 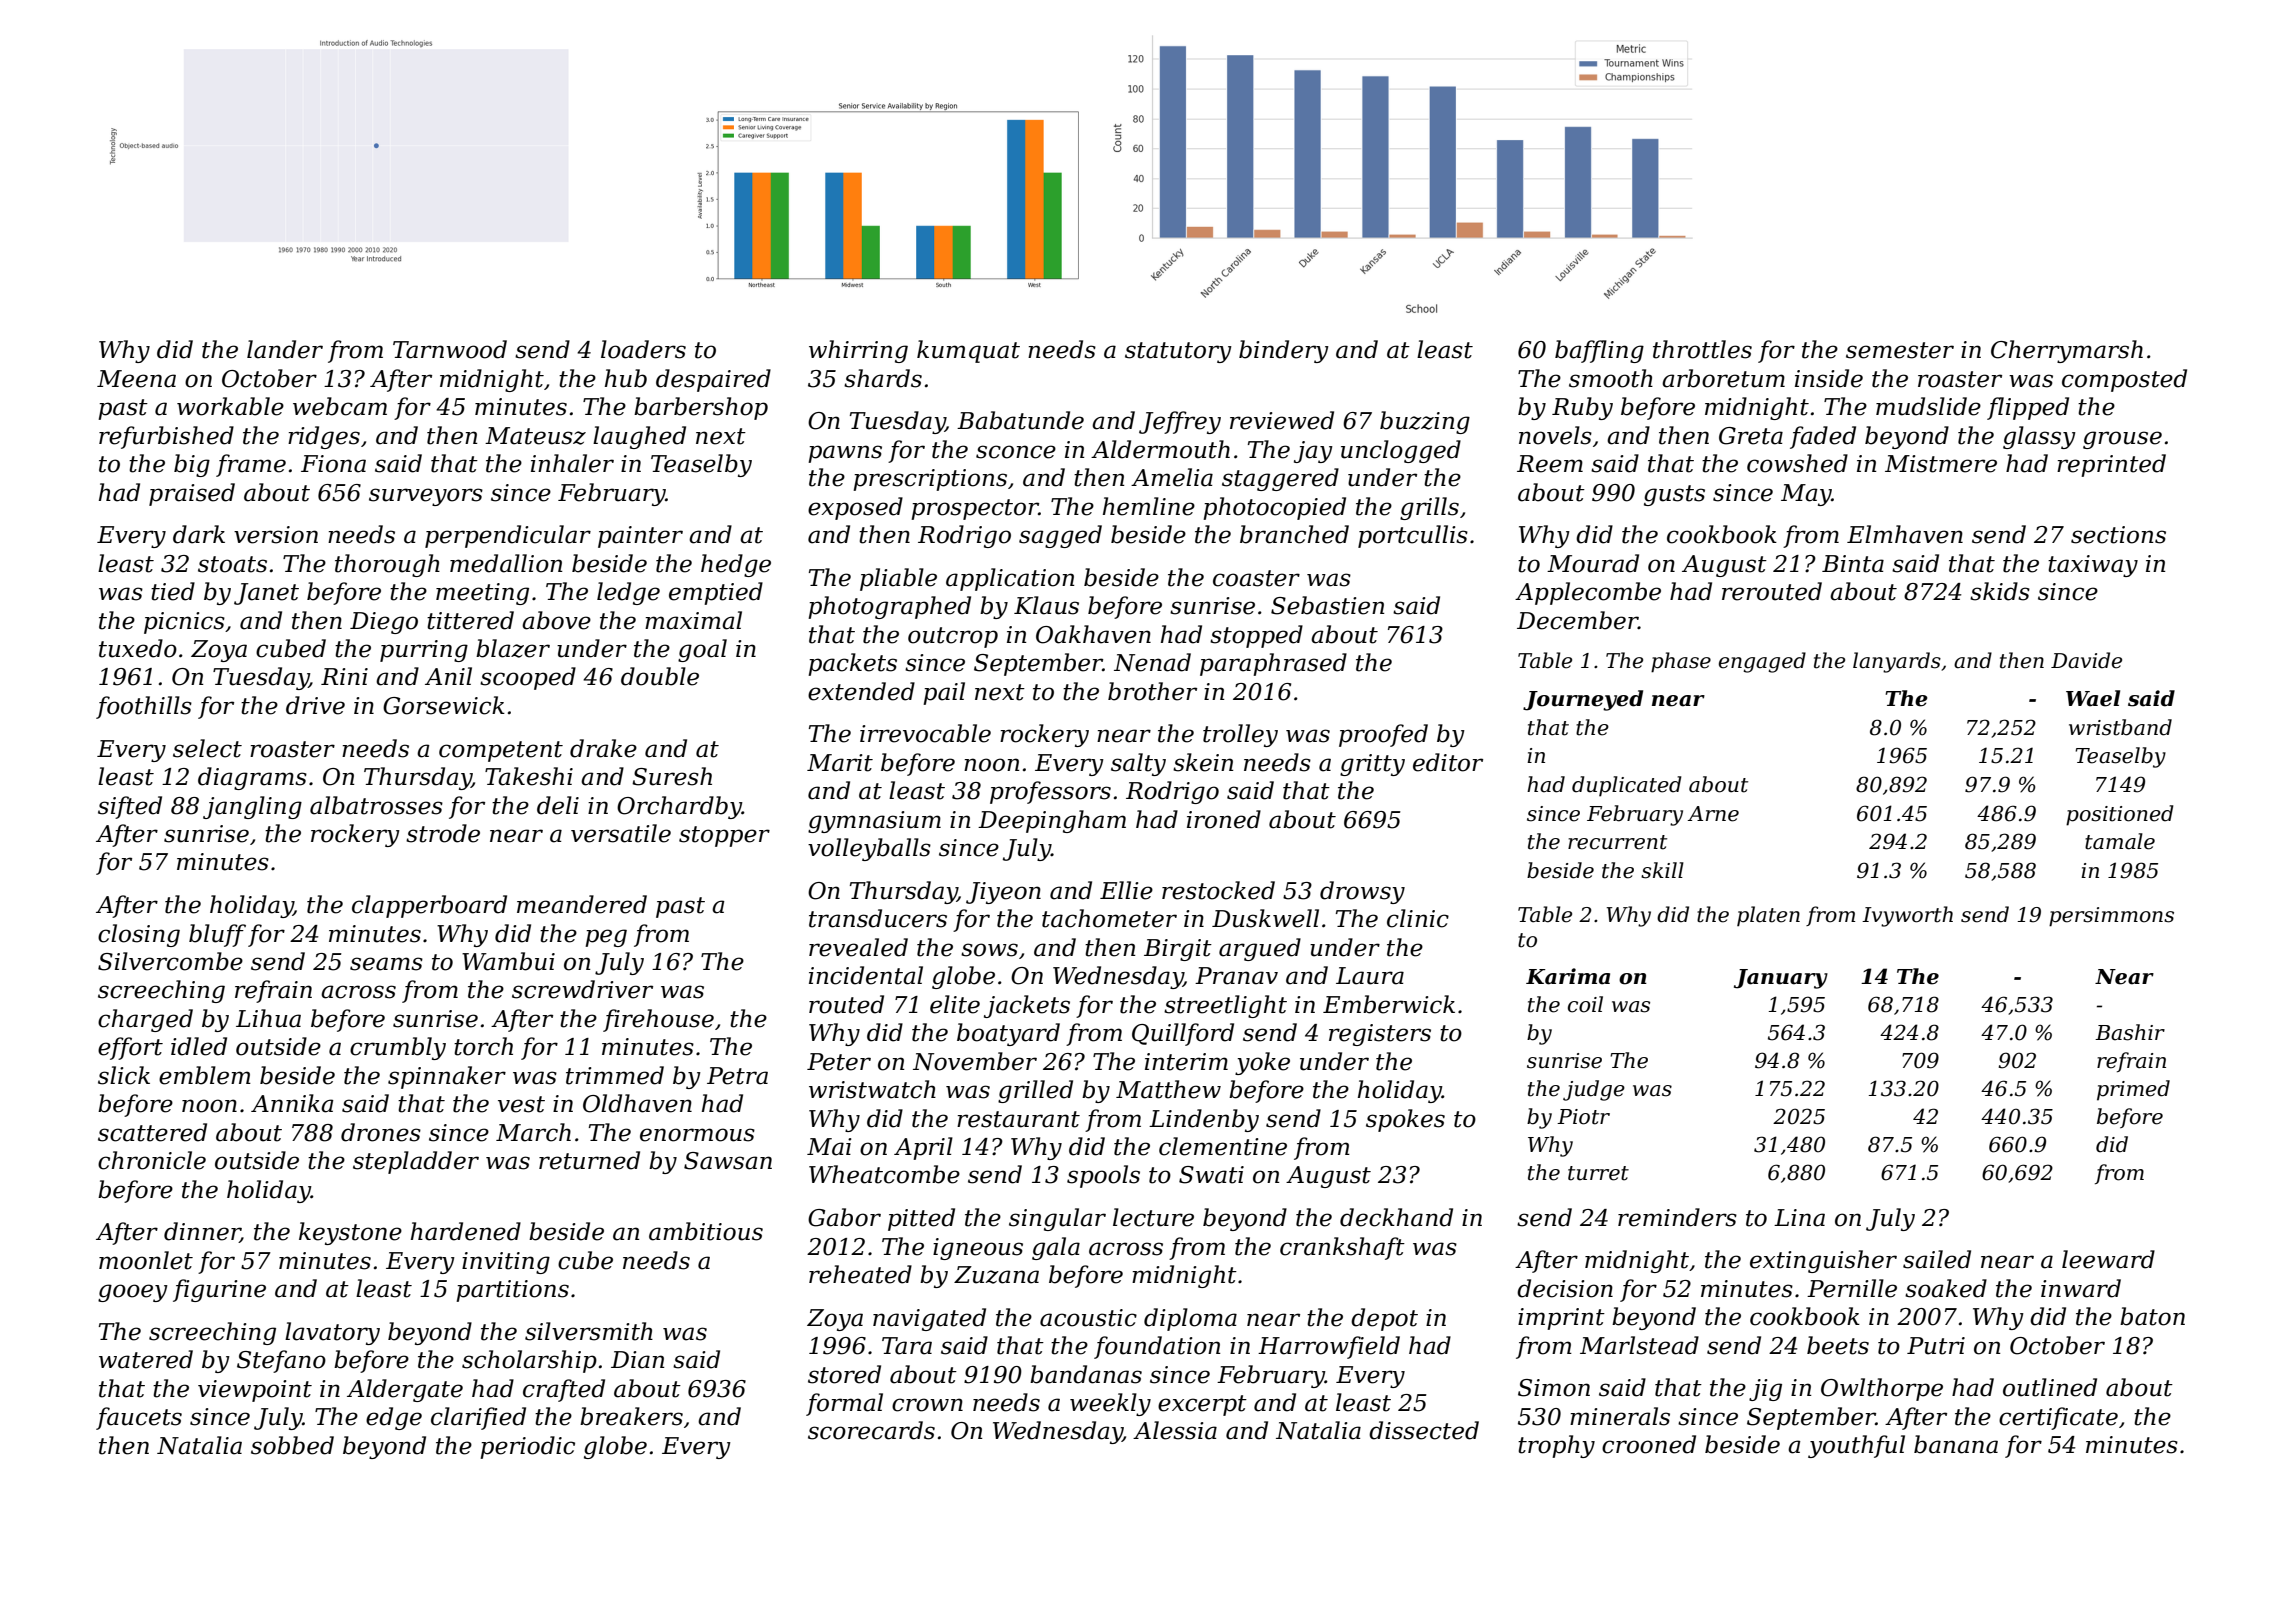 I want to click on workable, so click(x=230, y=406).
